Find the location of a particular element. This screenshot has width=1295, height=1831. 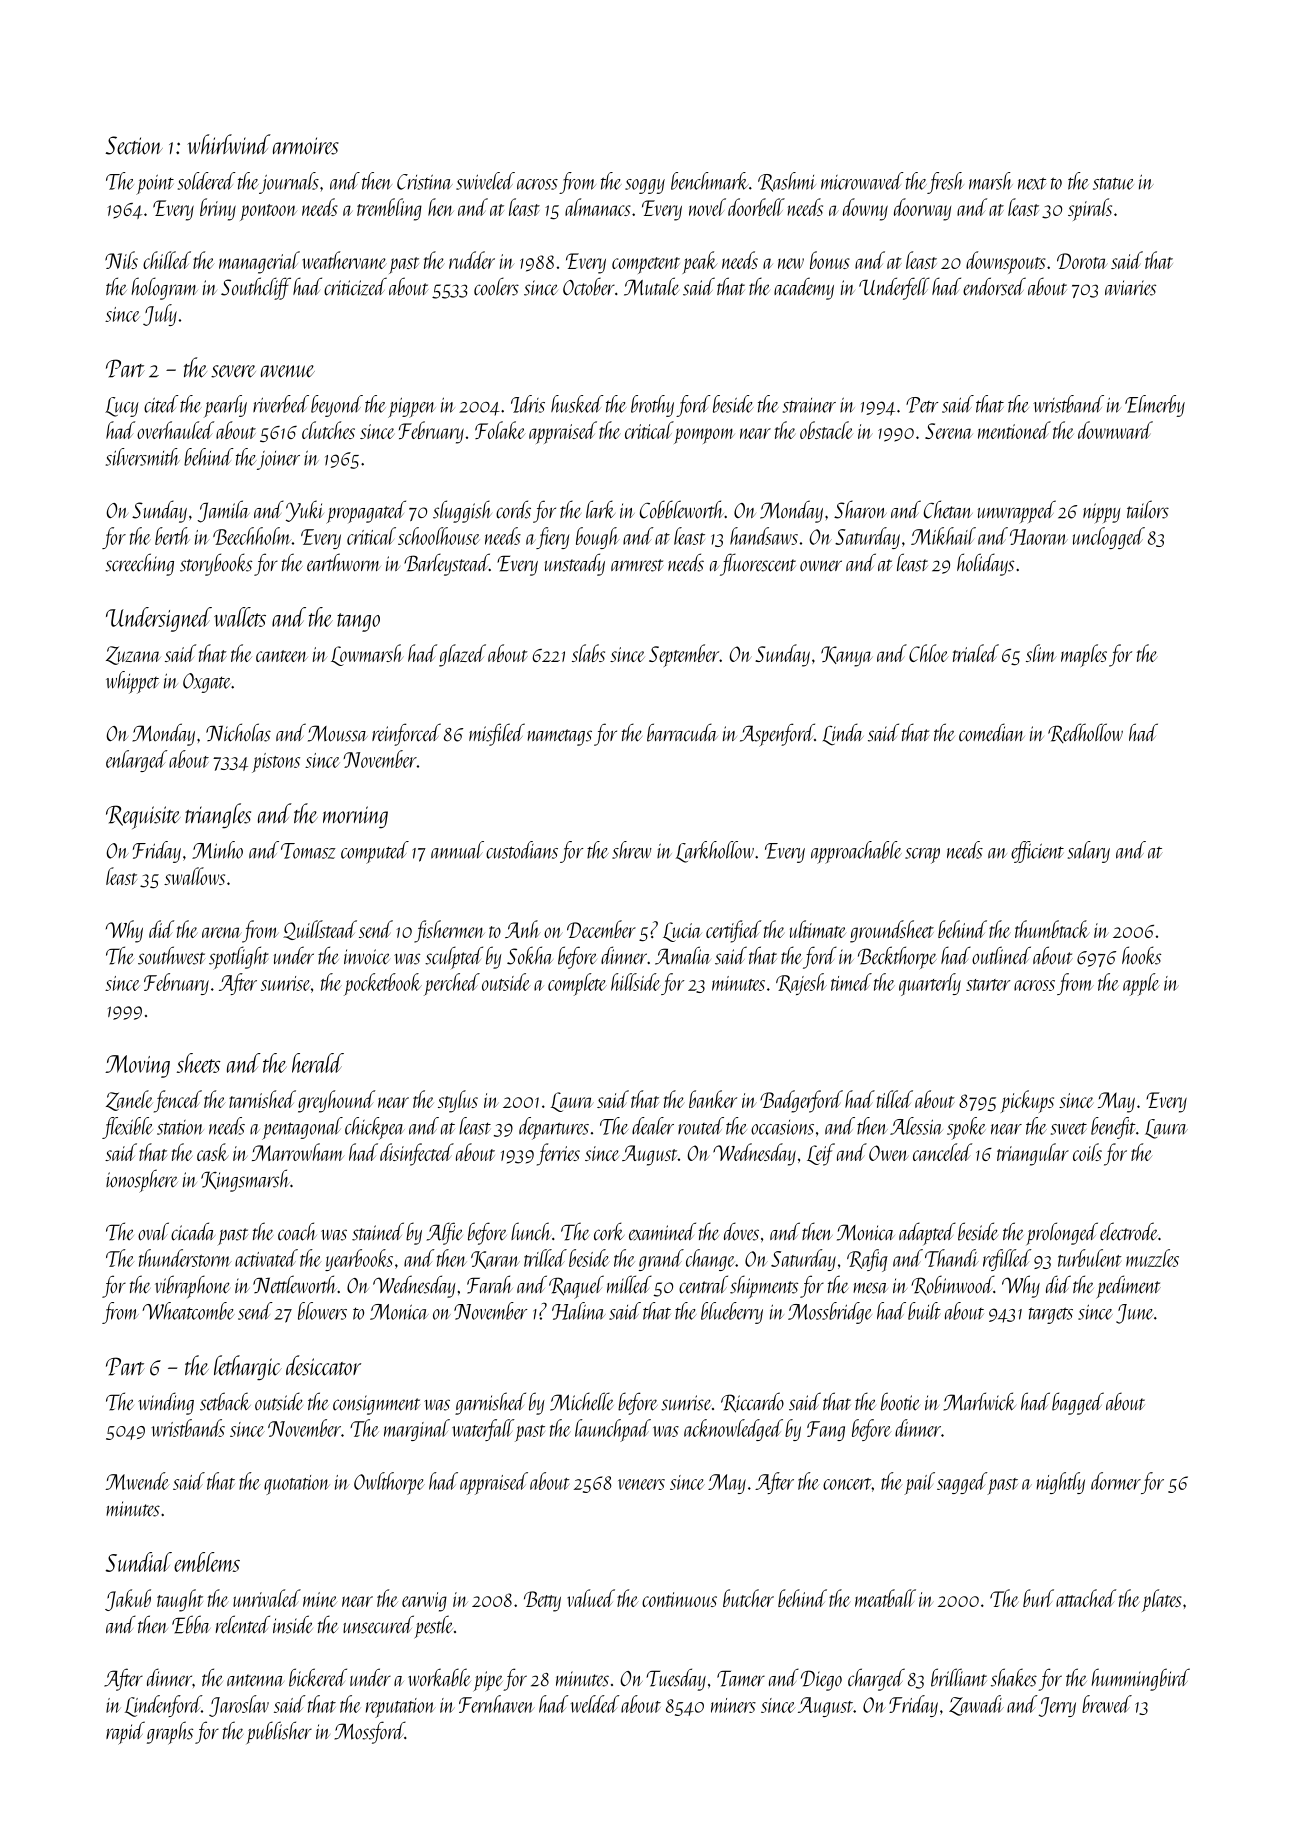

Quillstead is located at coordinates (320, 930).
